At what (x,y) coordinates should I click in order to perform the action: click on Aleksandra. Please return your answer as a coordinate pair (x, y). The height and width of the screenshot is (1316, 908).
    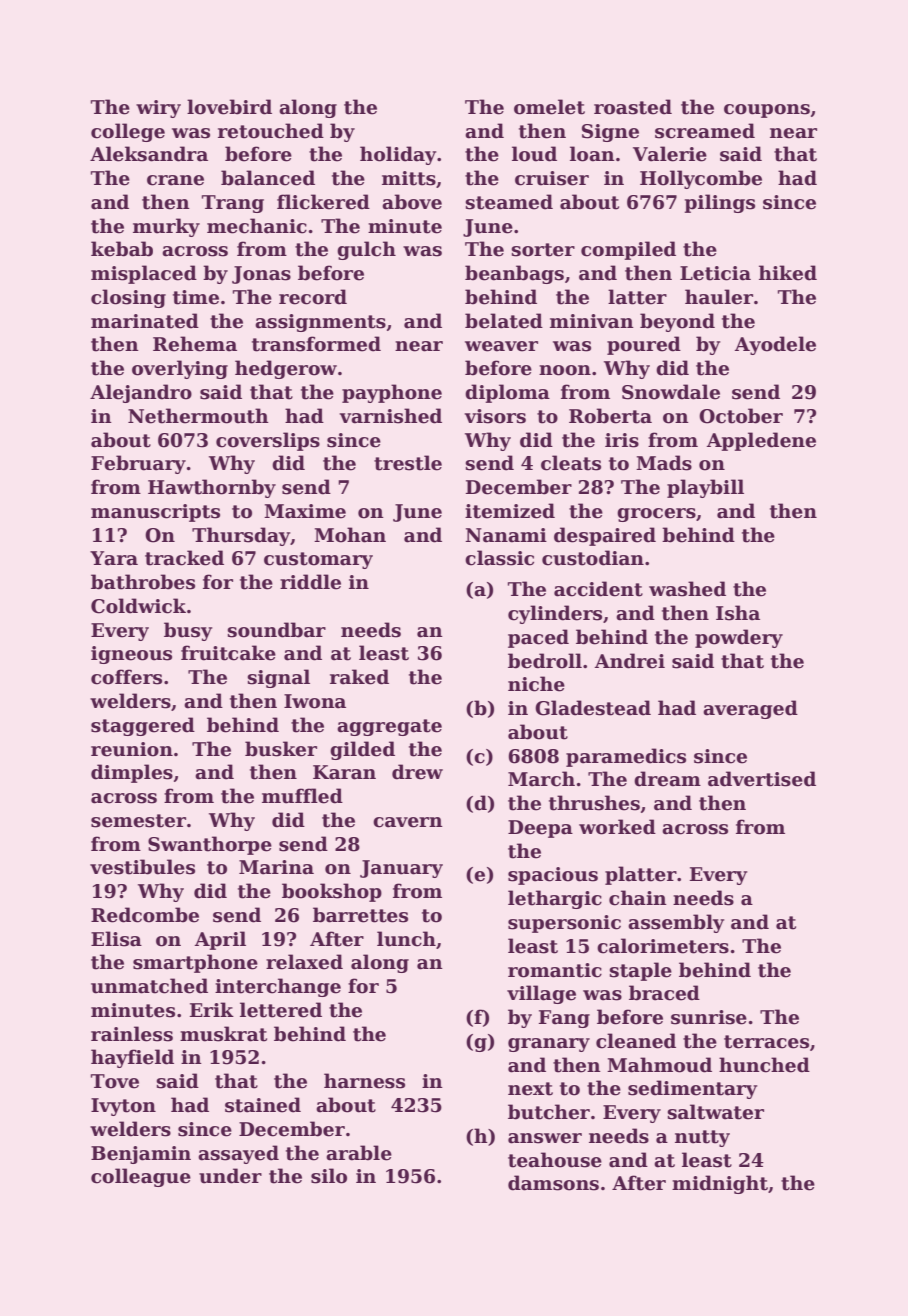
    Looking at the image, I should click on (149, 154).
